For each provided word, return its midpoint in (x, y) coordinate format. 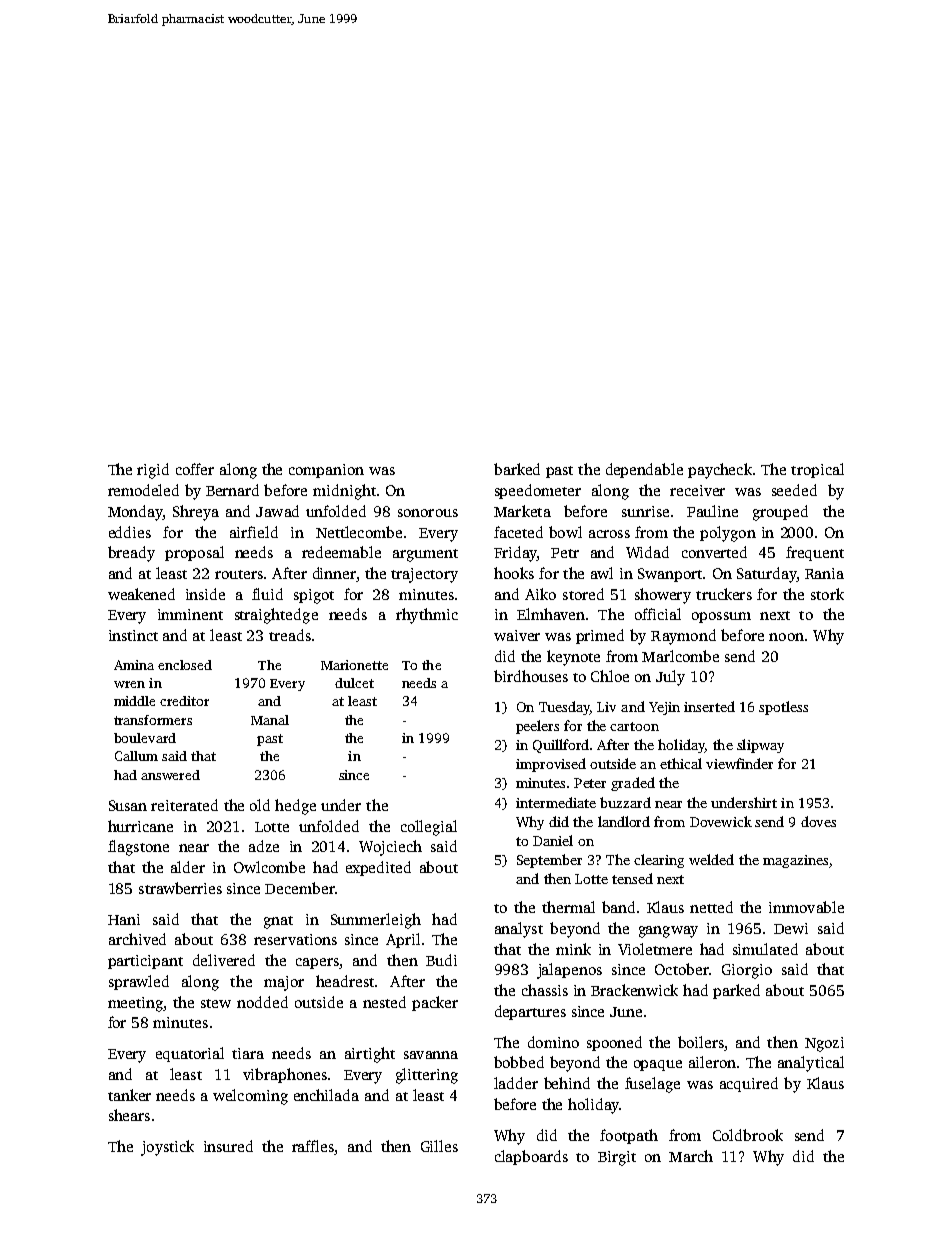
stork (827, 594)
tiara (248, 1053)
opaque (658, 1065)
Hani (124, 919)
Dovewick (721, 821)
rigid (153, 471)
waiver (517, 635)
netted (711, 907)
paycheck (720, 471)
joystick (167, 1148)
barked (517, 469)
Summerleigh (376, 921)
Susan (128, 805)
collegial (429, 828)
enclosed (185, 665)
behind (567, 1083)
